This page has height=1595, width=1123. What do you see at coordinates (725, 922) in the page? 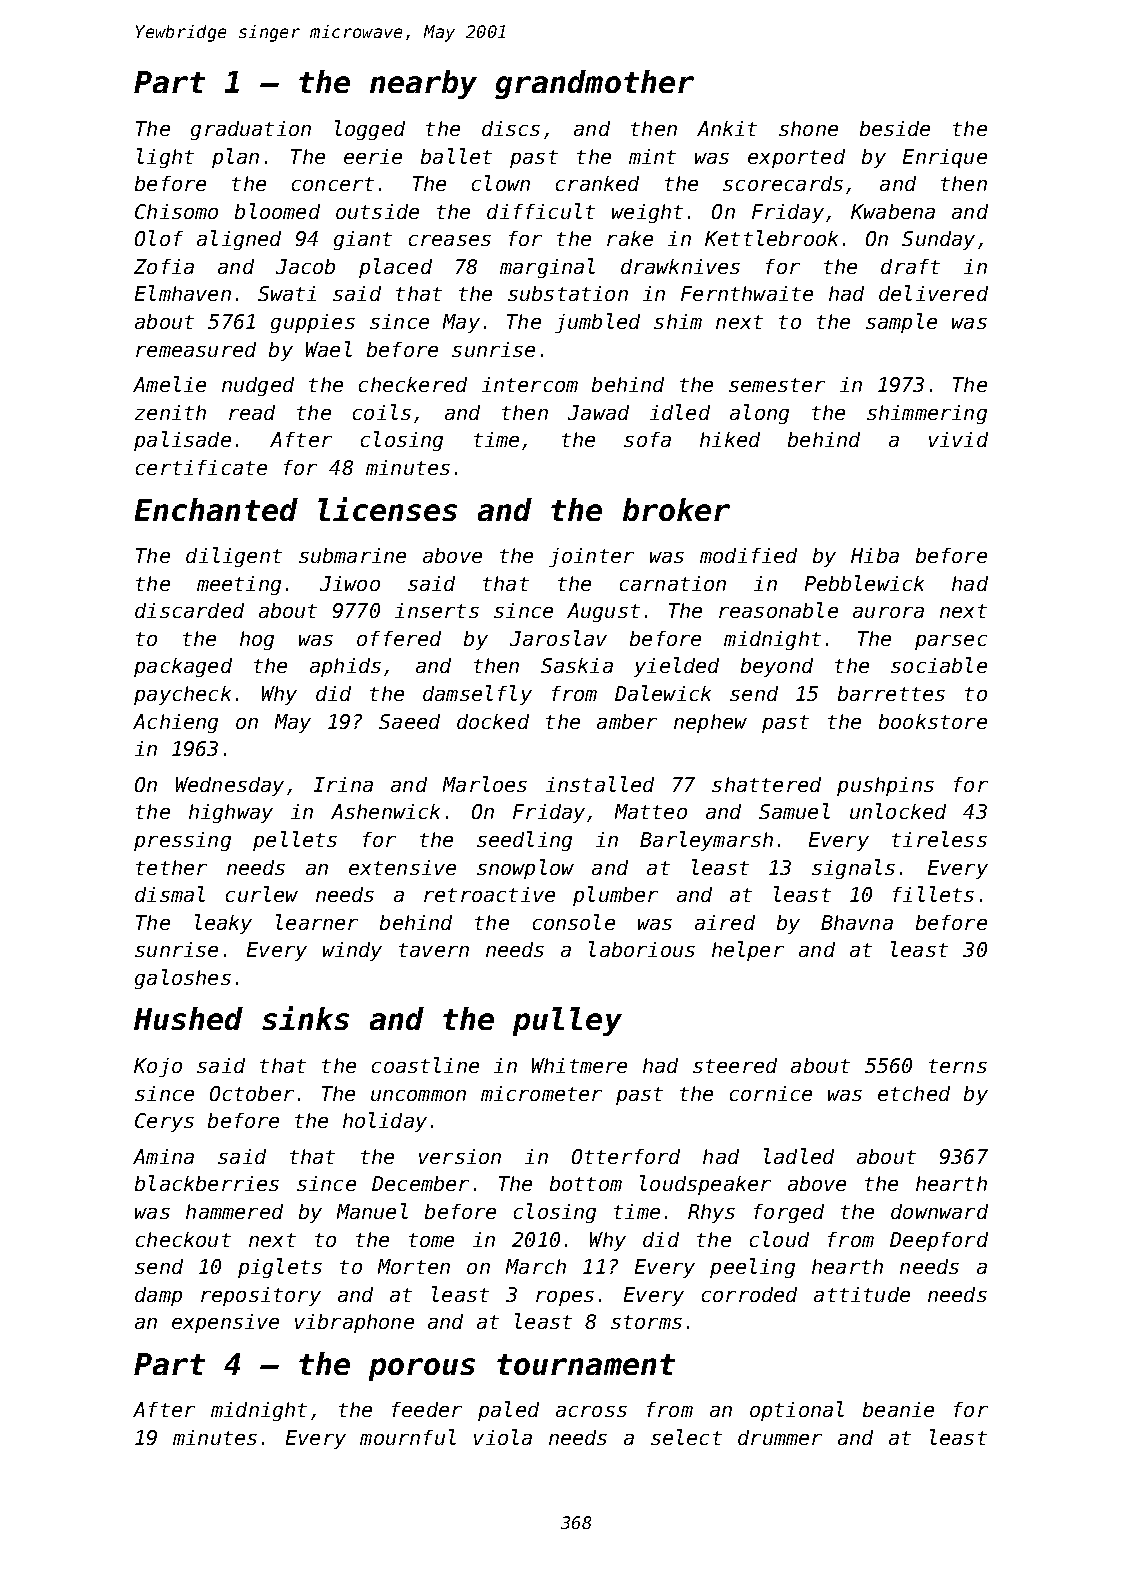
I see `aired` at bounding box center [725, 922].
